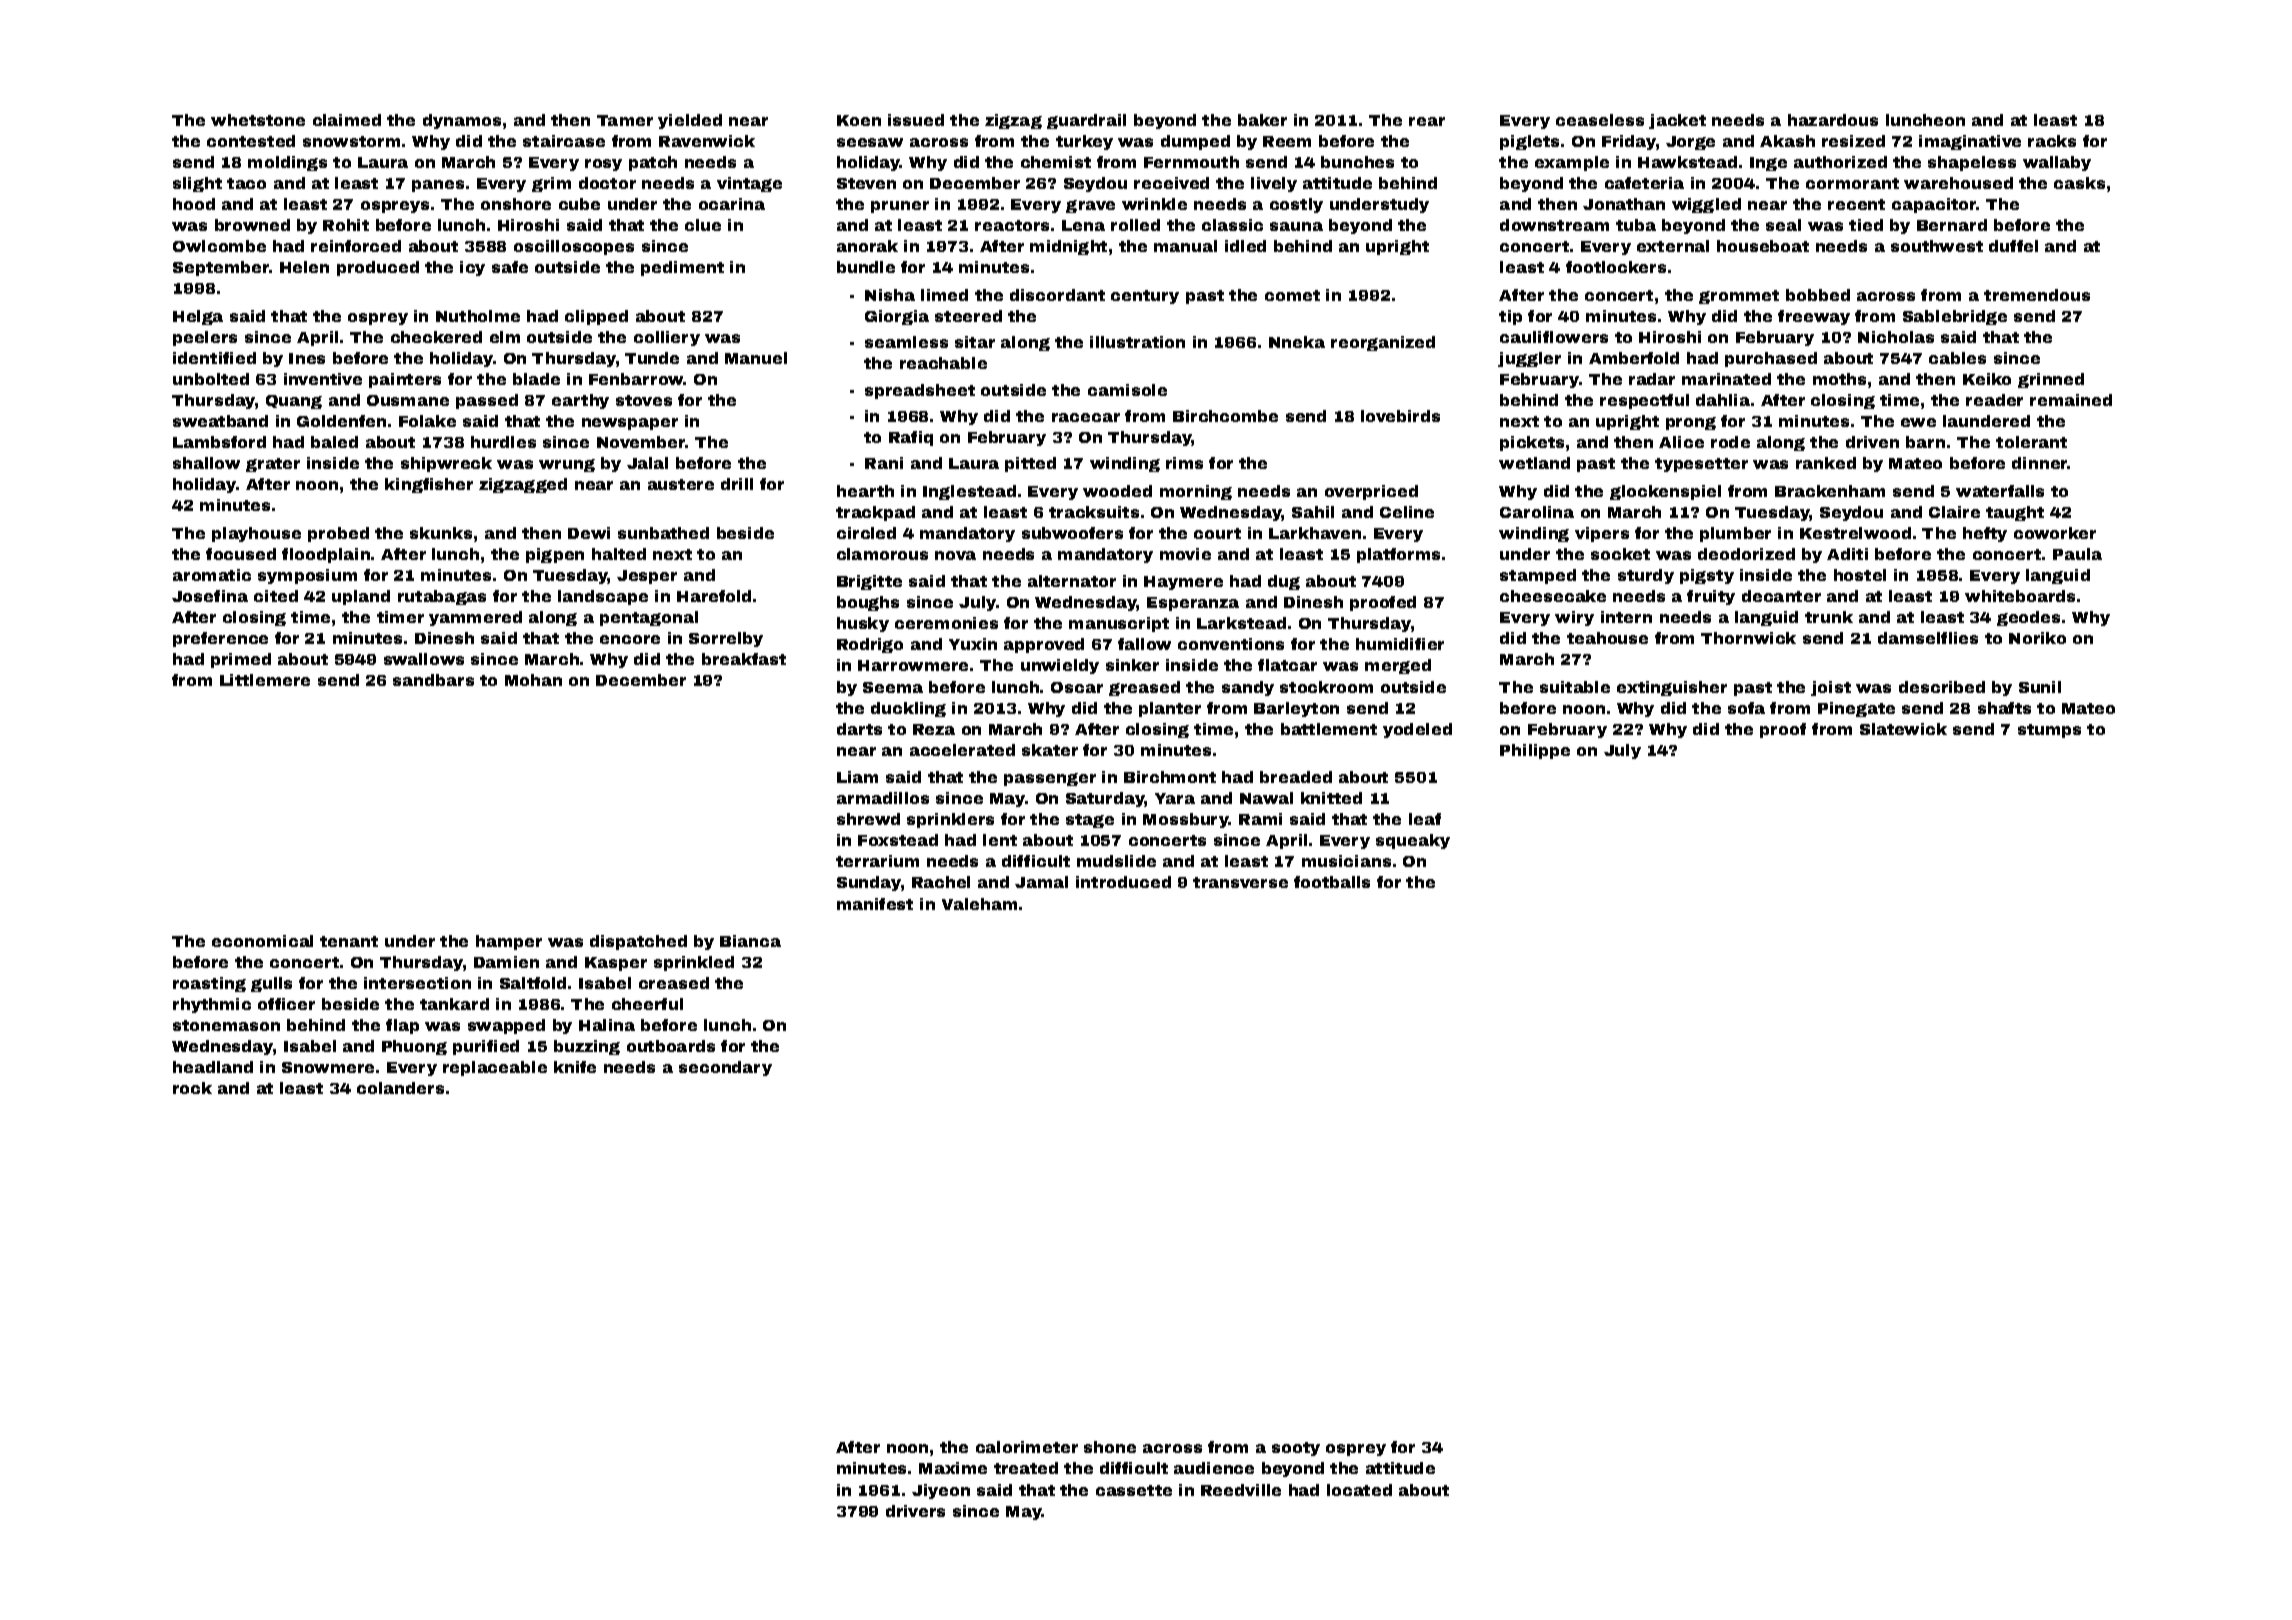 The width and height of the image is (2292, 1620). I want to click on imaginative, so click(1970, 142).
